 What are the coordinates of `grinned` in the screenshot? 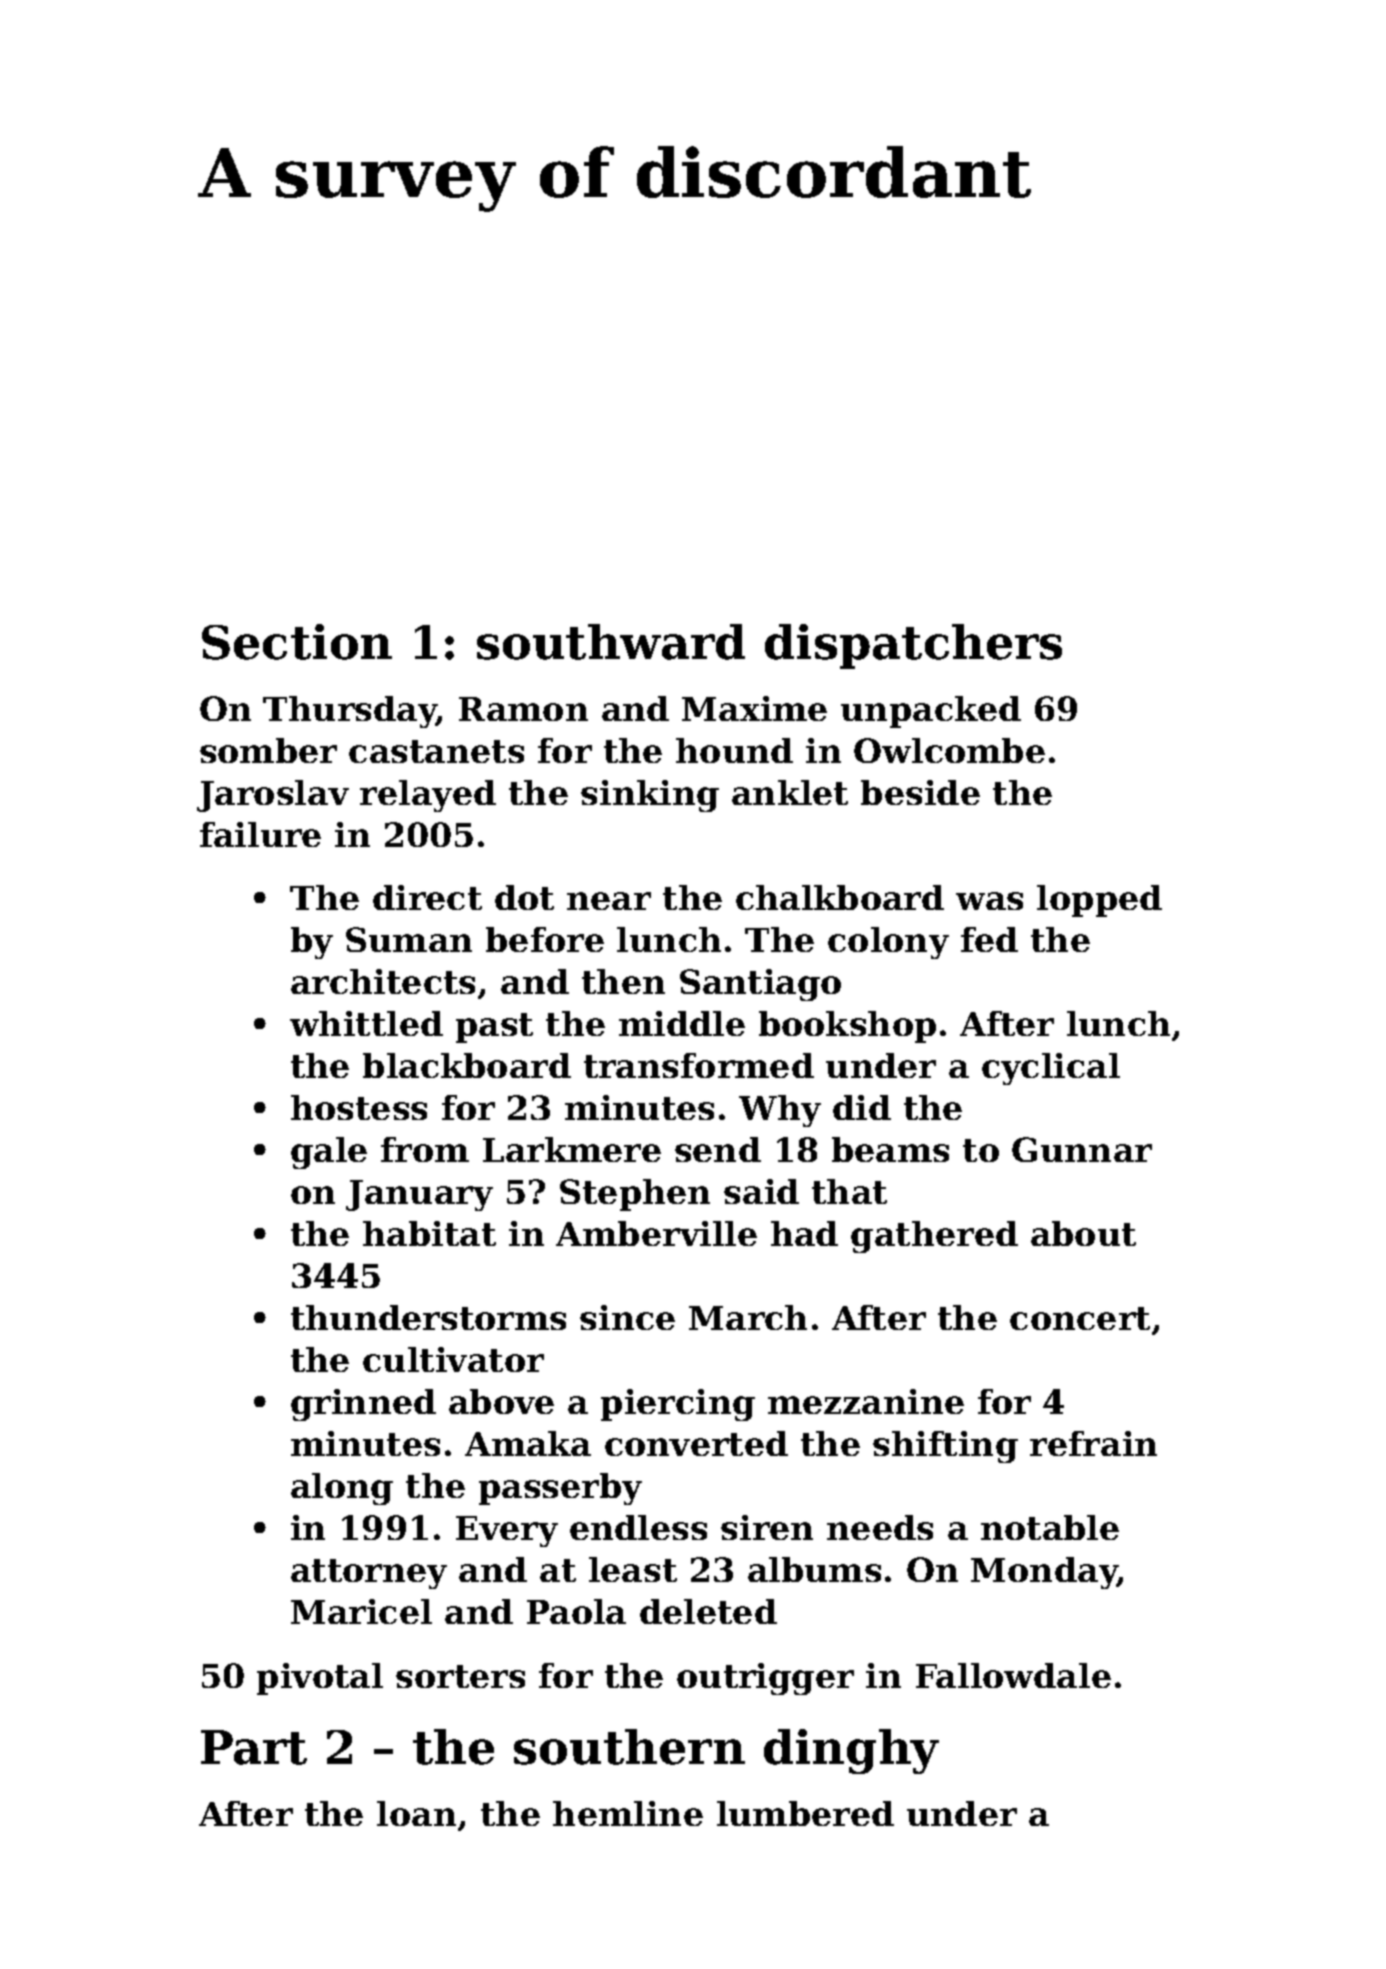 It's located at (363, 1405).
